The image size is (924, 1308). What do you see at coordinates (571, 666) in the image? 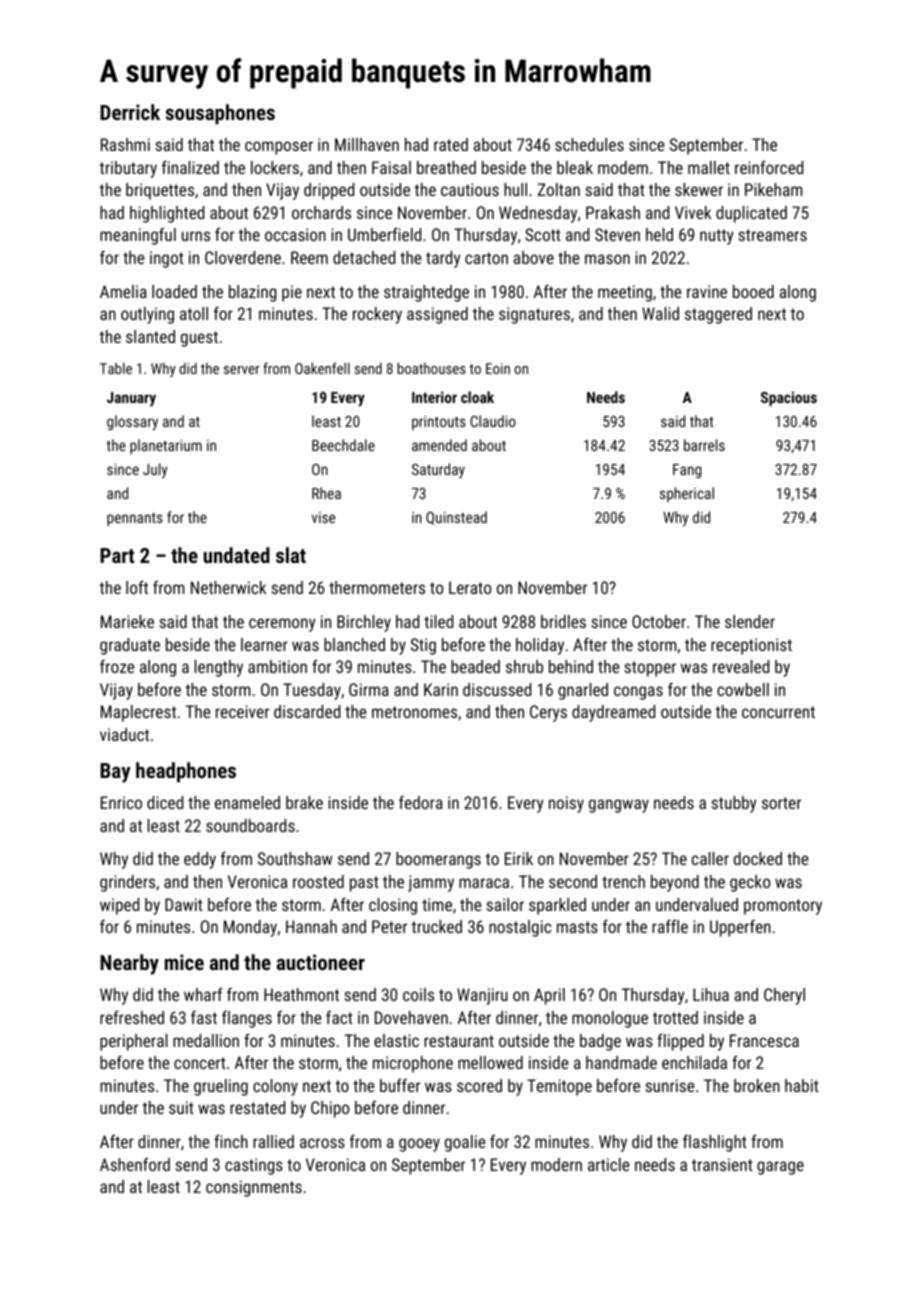
I see `behind` at bounding box center [571, 666].
